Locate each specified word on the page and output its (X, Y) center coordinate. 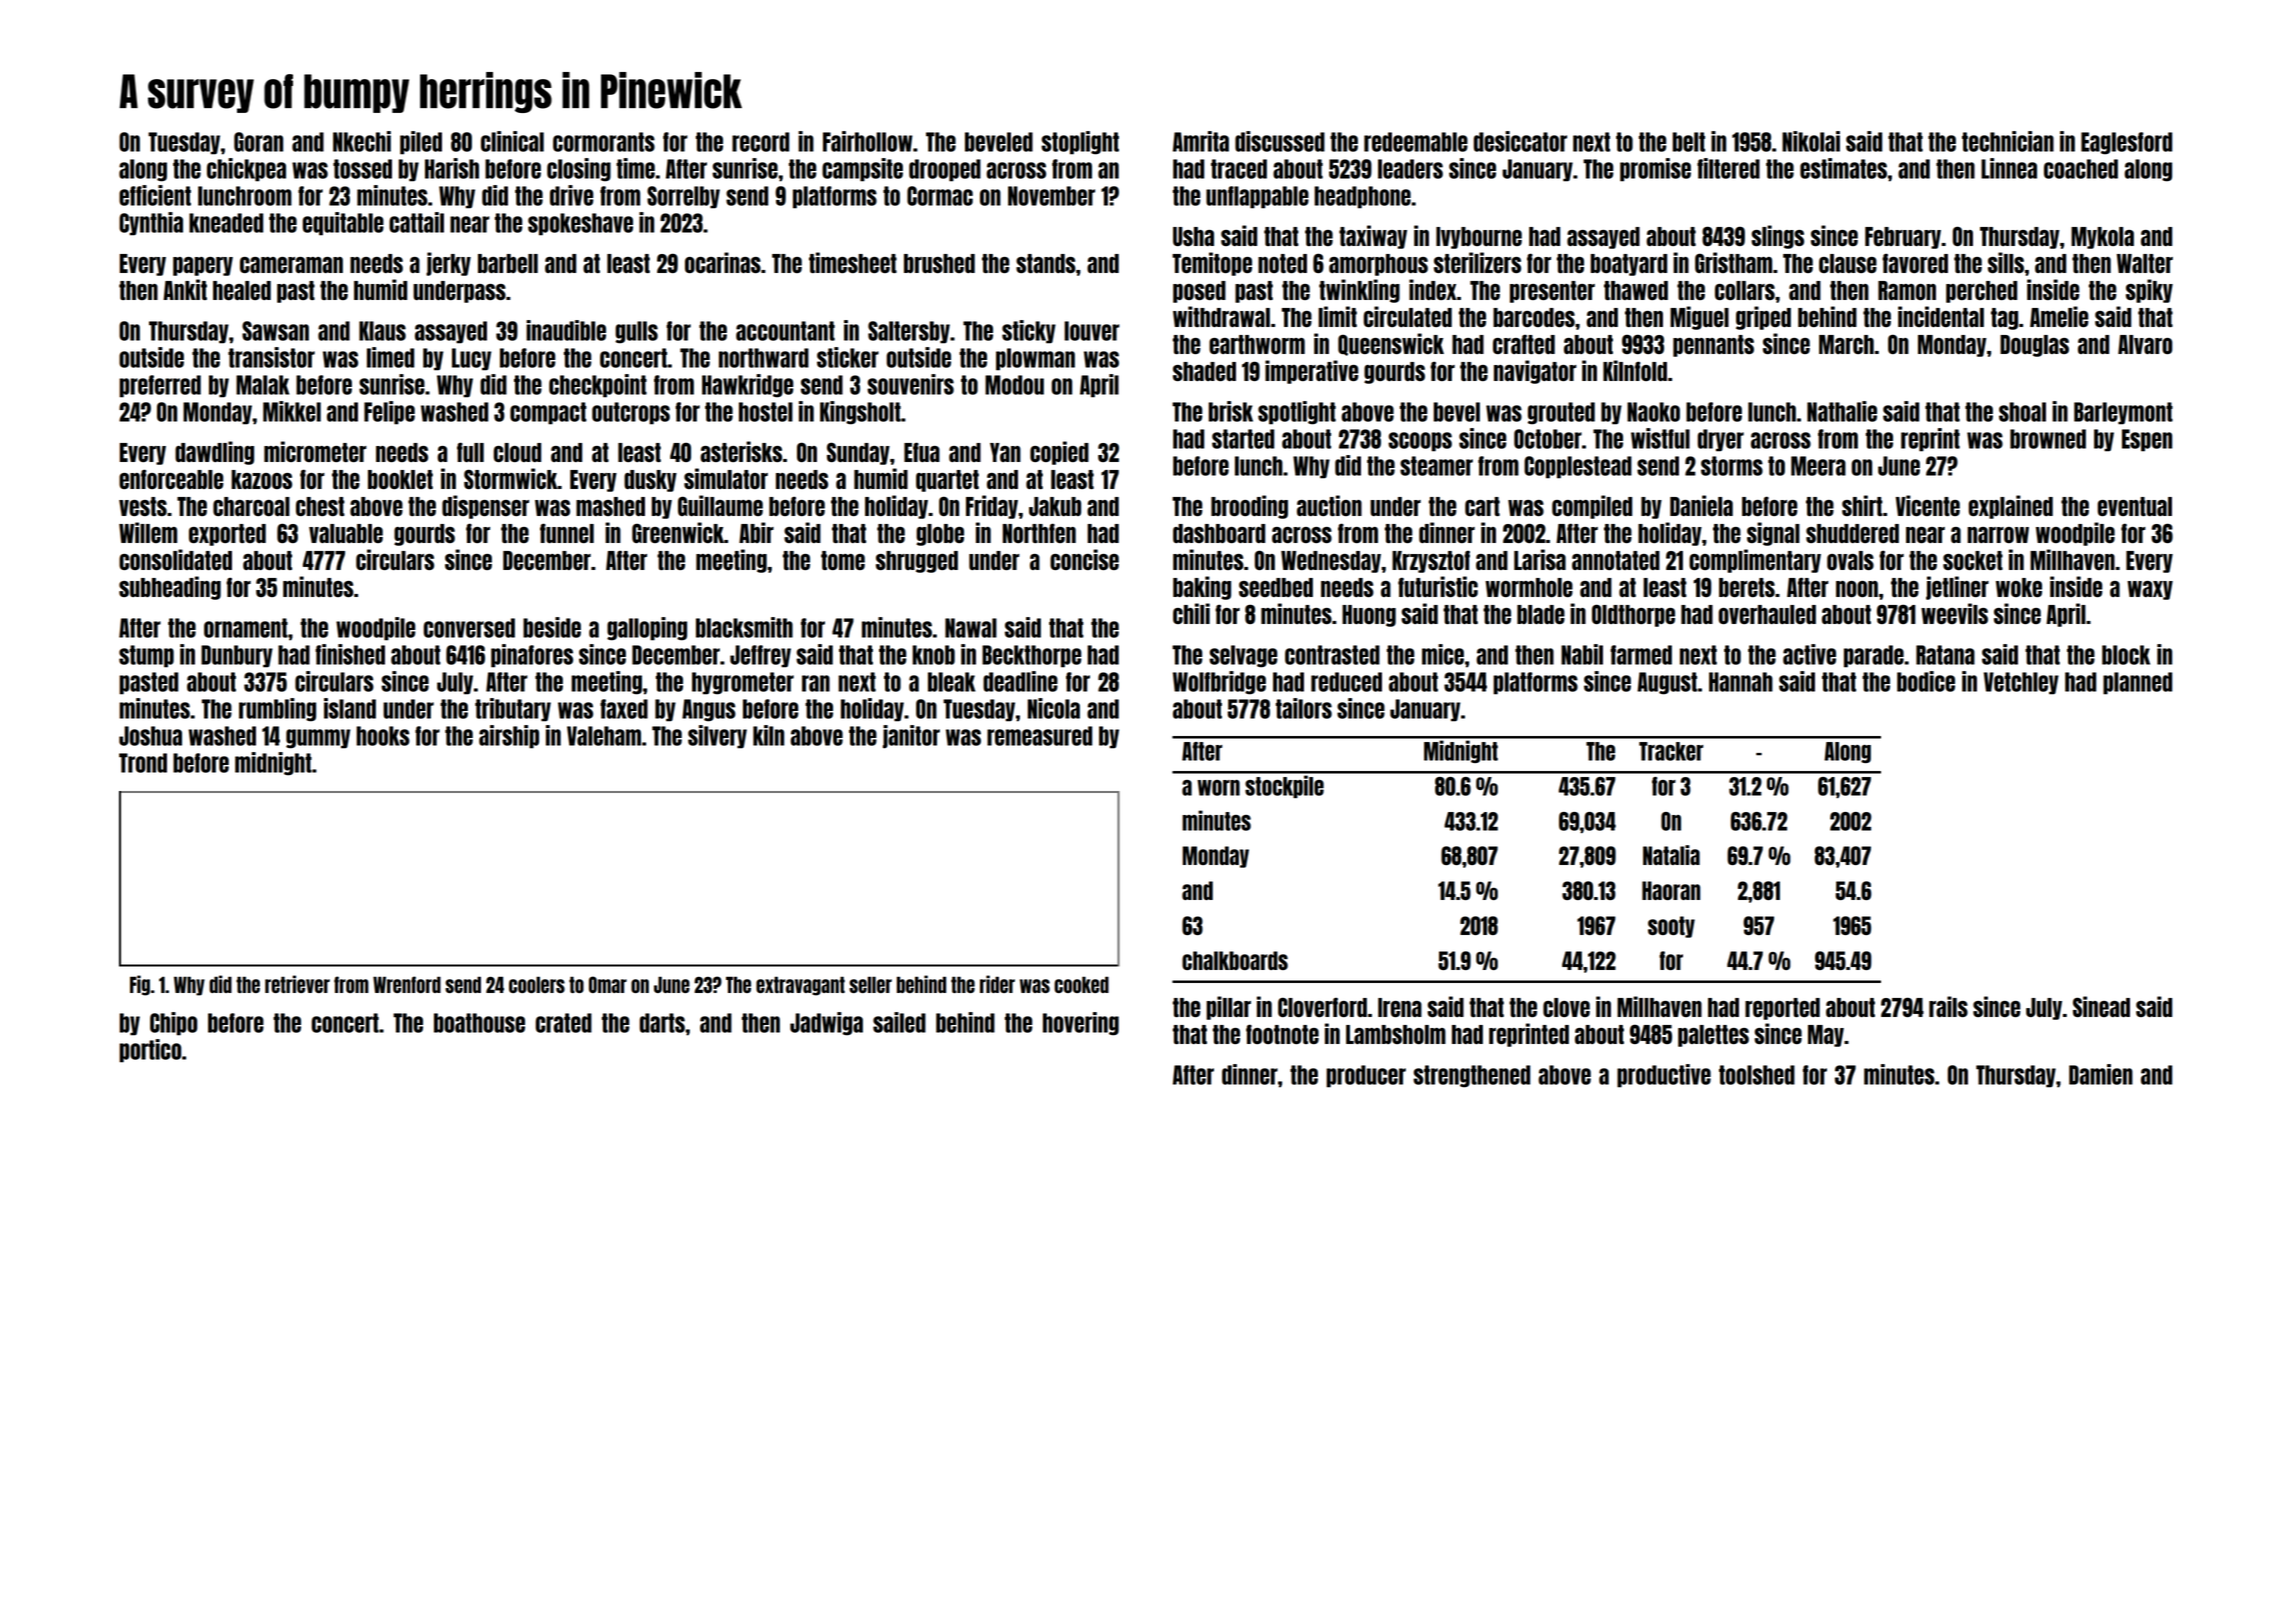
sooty (1671, 927)
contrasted (1332, 655)
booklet (400, 479)
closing (579, 170)
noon (1857, 589)
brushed (939, 263)
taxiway (1373, 237)
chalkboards (1235, 960)
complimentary (1755, 561)
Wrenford (407, 984)
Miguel (1699, 318)
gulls (636, 332)
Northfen (1039, 533)
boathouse (479, 1023)
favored (1915, 263)
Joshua (150, 736)
